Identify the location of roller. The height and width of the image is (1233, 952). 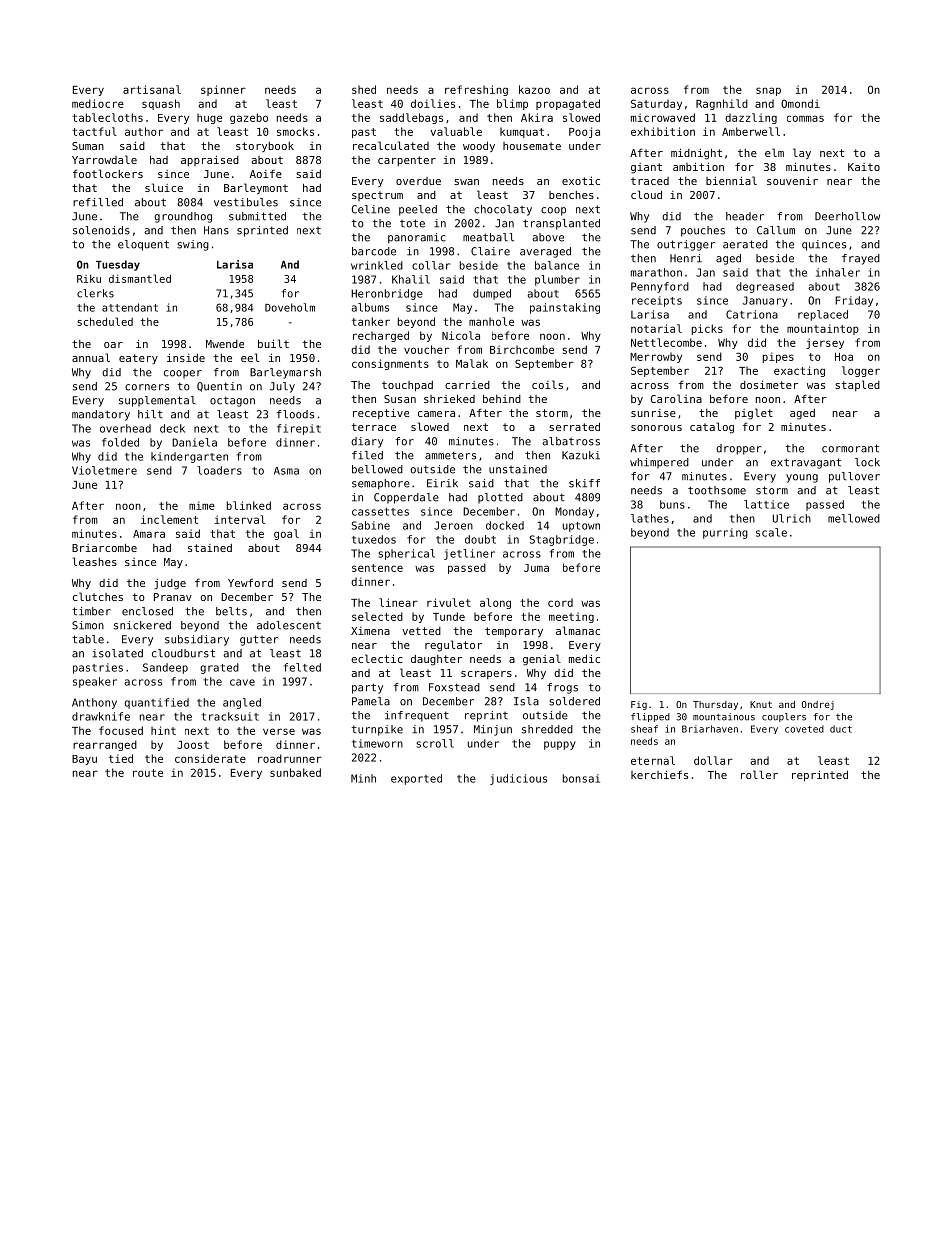
(759, 774).
